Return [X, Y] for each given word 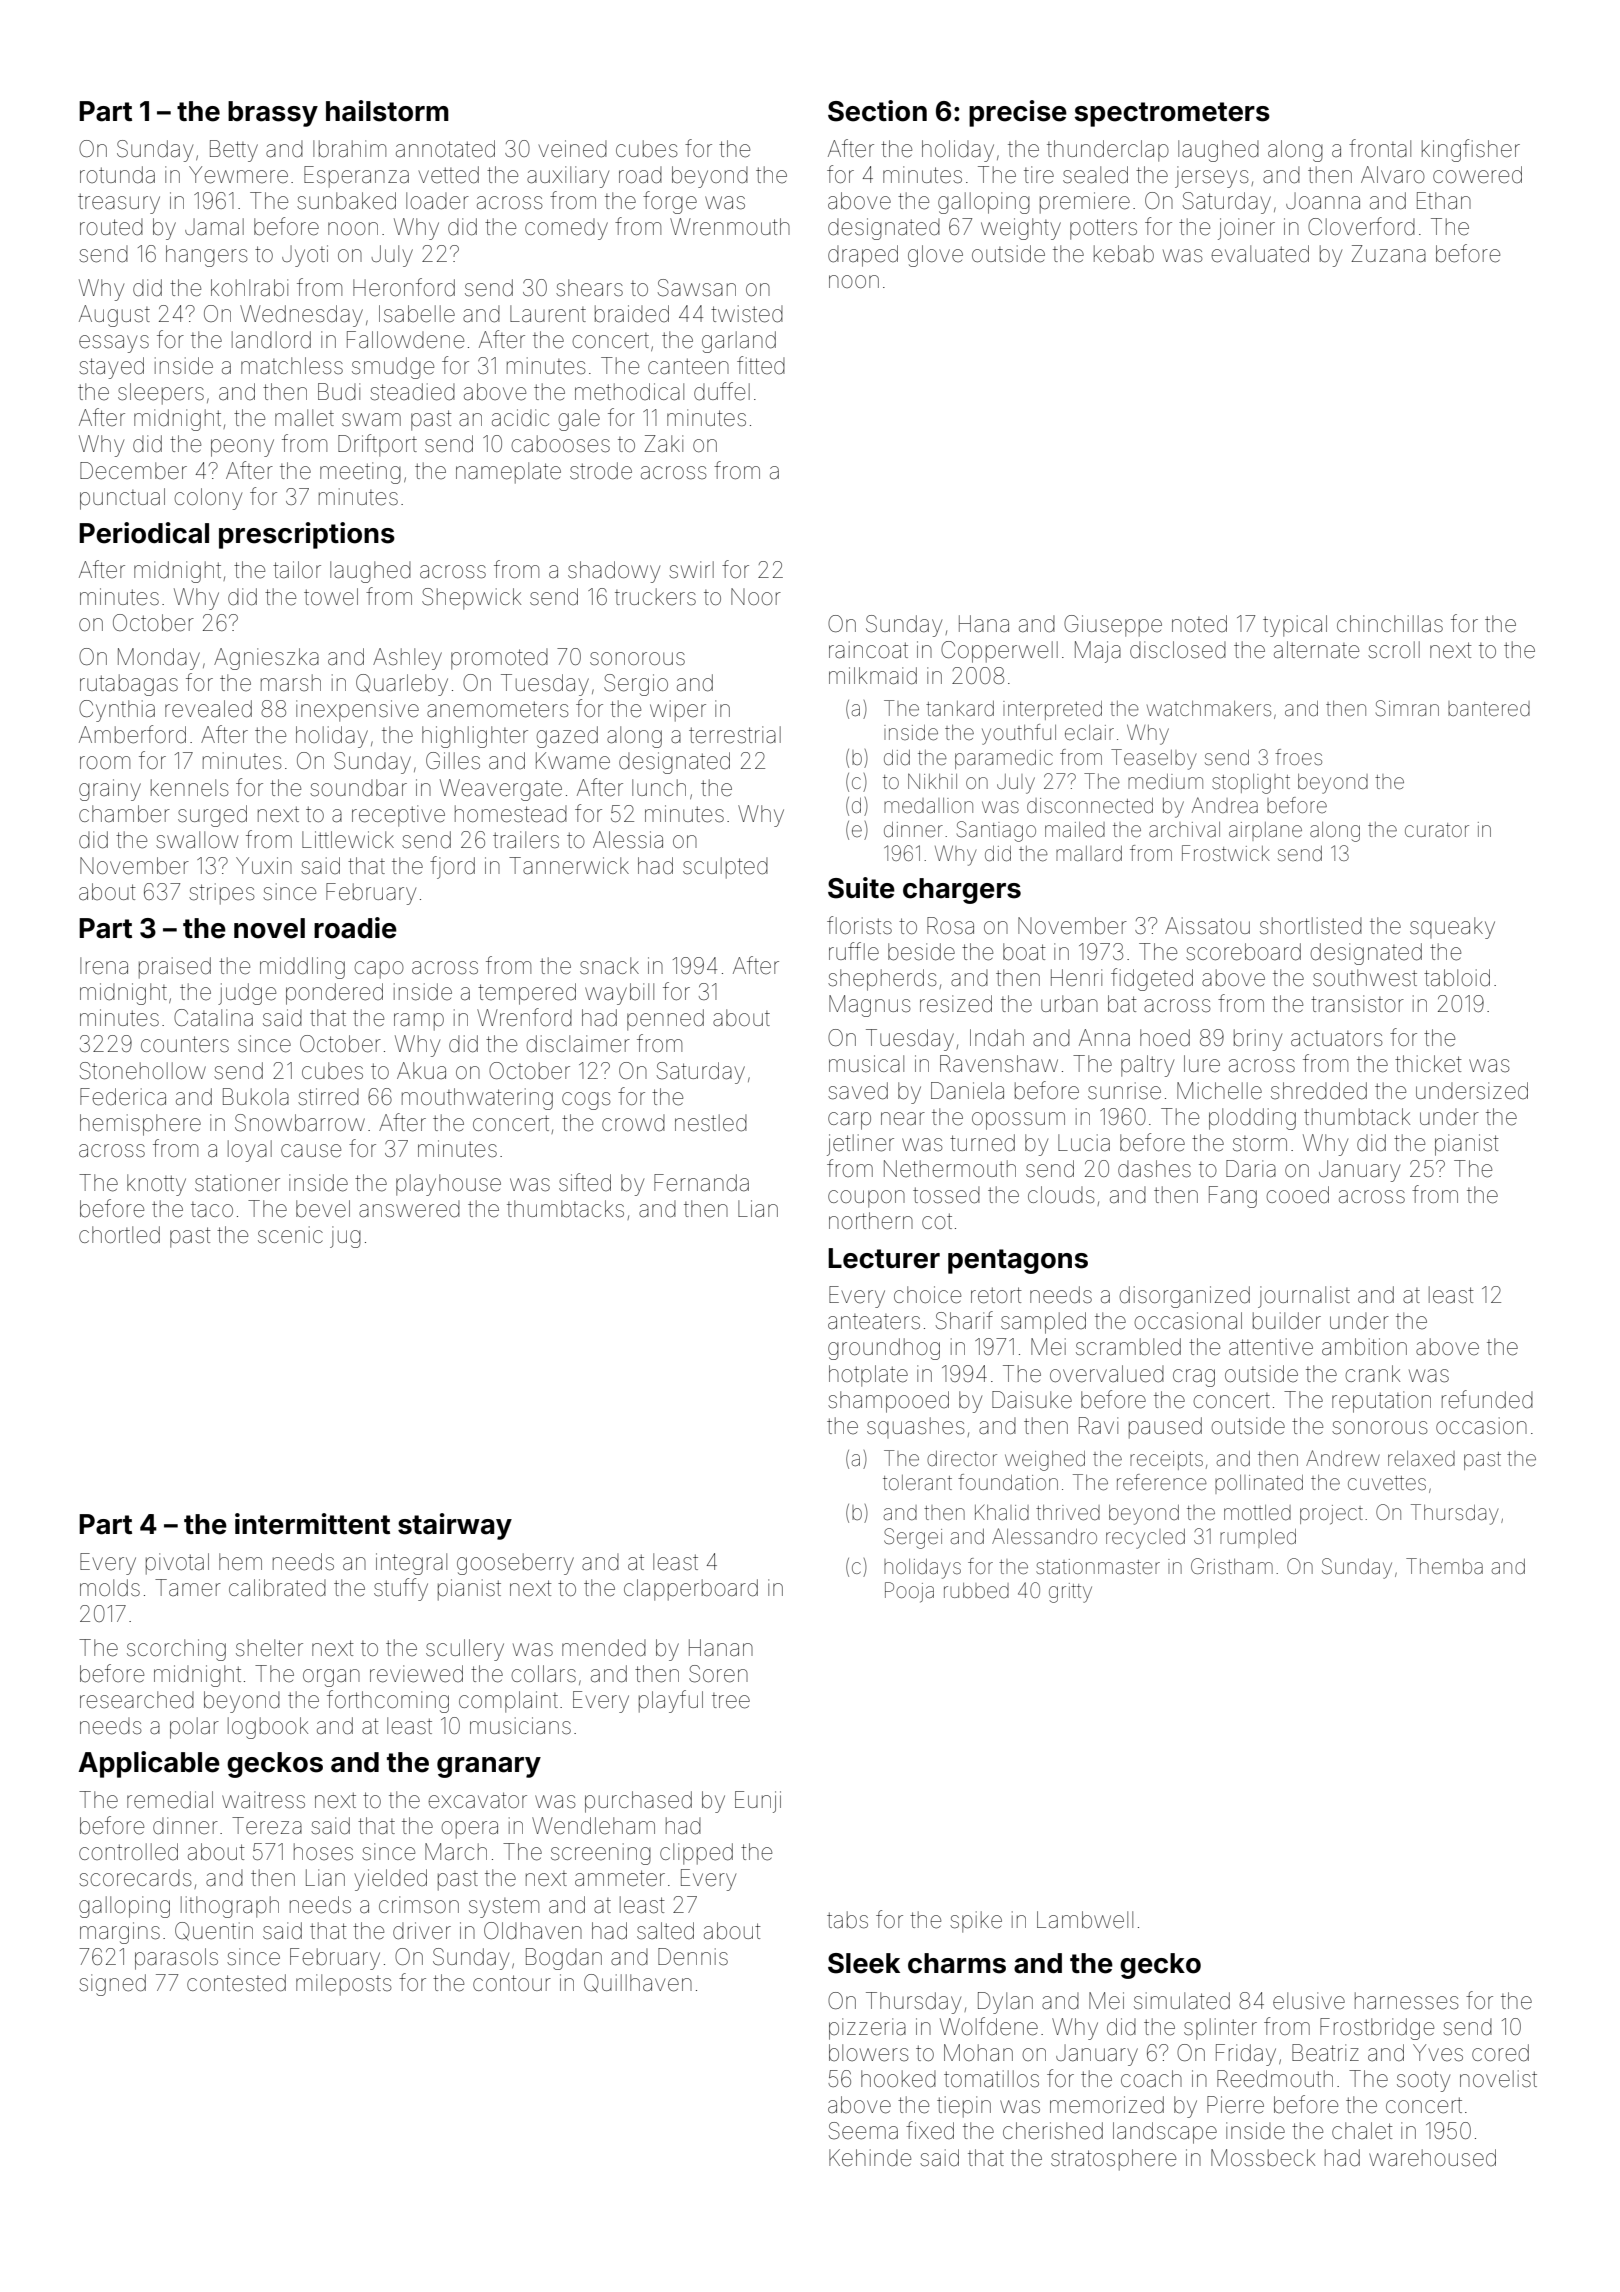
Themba [1444, 1566]
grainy [110, 790]
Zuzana [1388, 254]
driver [422, 1931]
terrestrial [735, 735]
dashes [1154, 1169]
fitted [761, 365]
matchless [292, 366]
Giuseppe [1113, 626]
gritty [1070, 1593]
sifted [585, 1182]
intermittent [312, 1524]
